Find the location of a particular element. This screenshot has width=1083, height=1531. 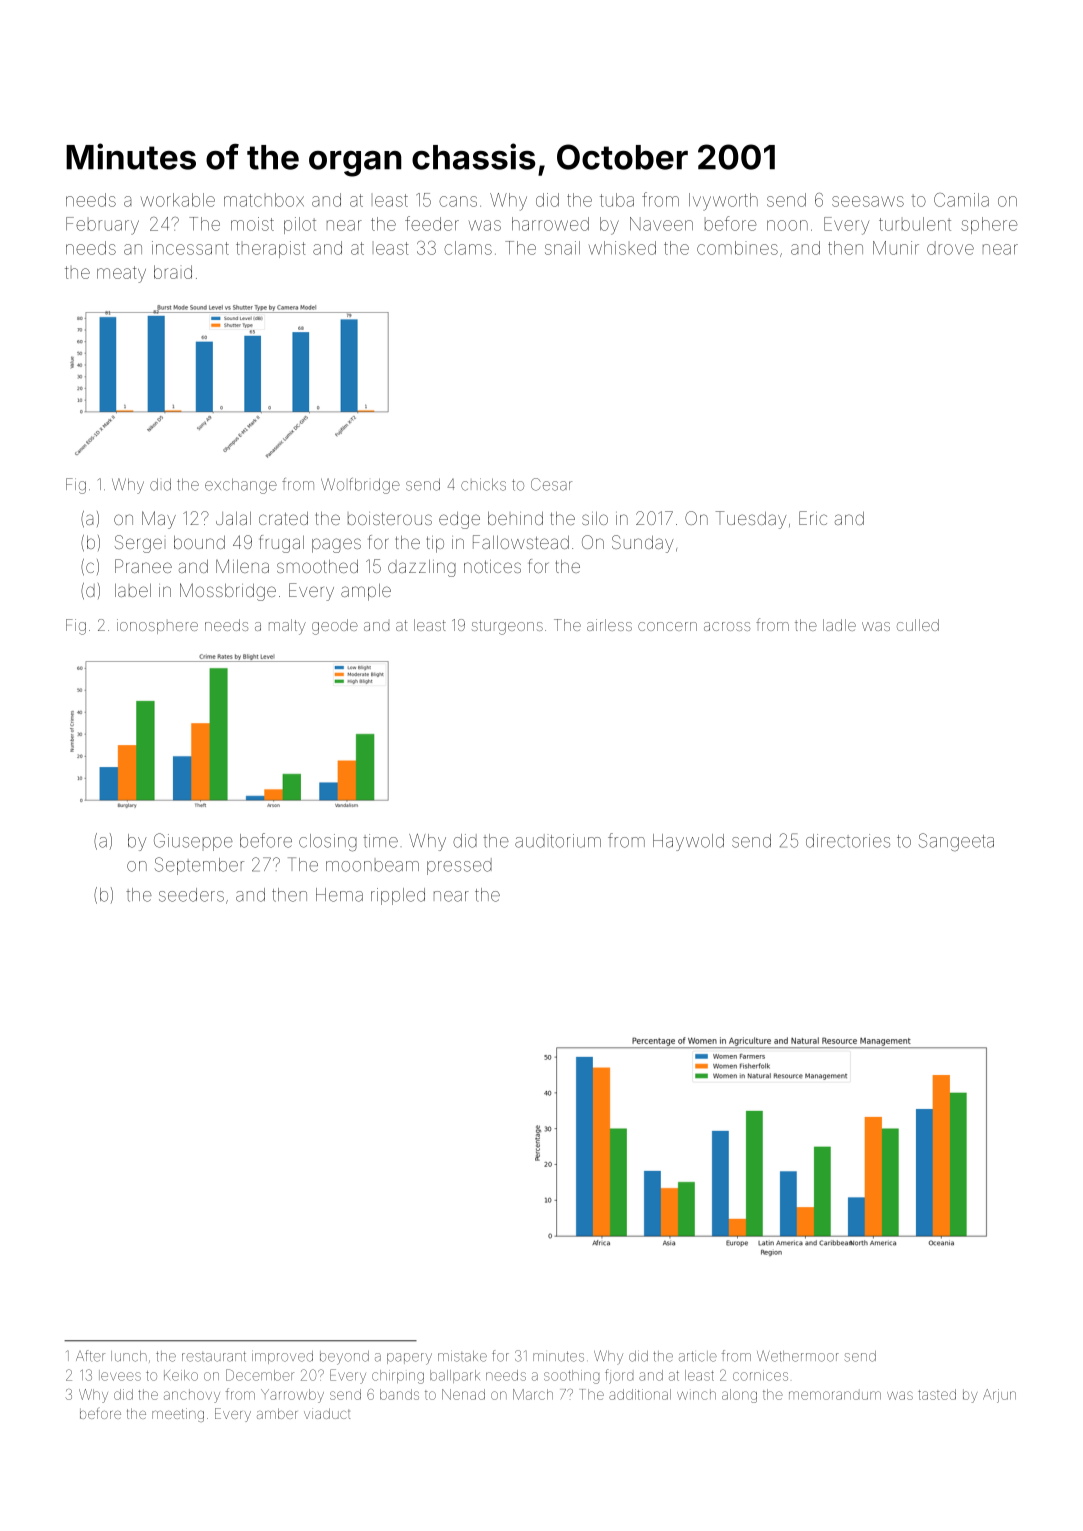

closing is located at coordinates (328, 843).
